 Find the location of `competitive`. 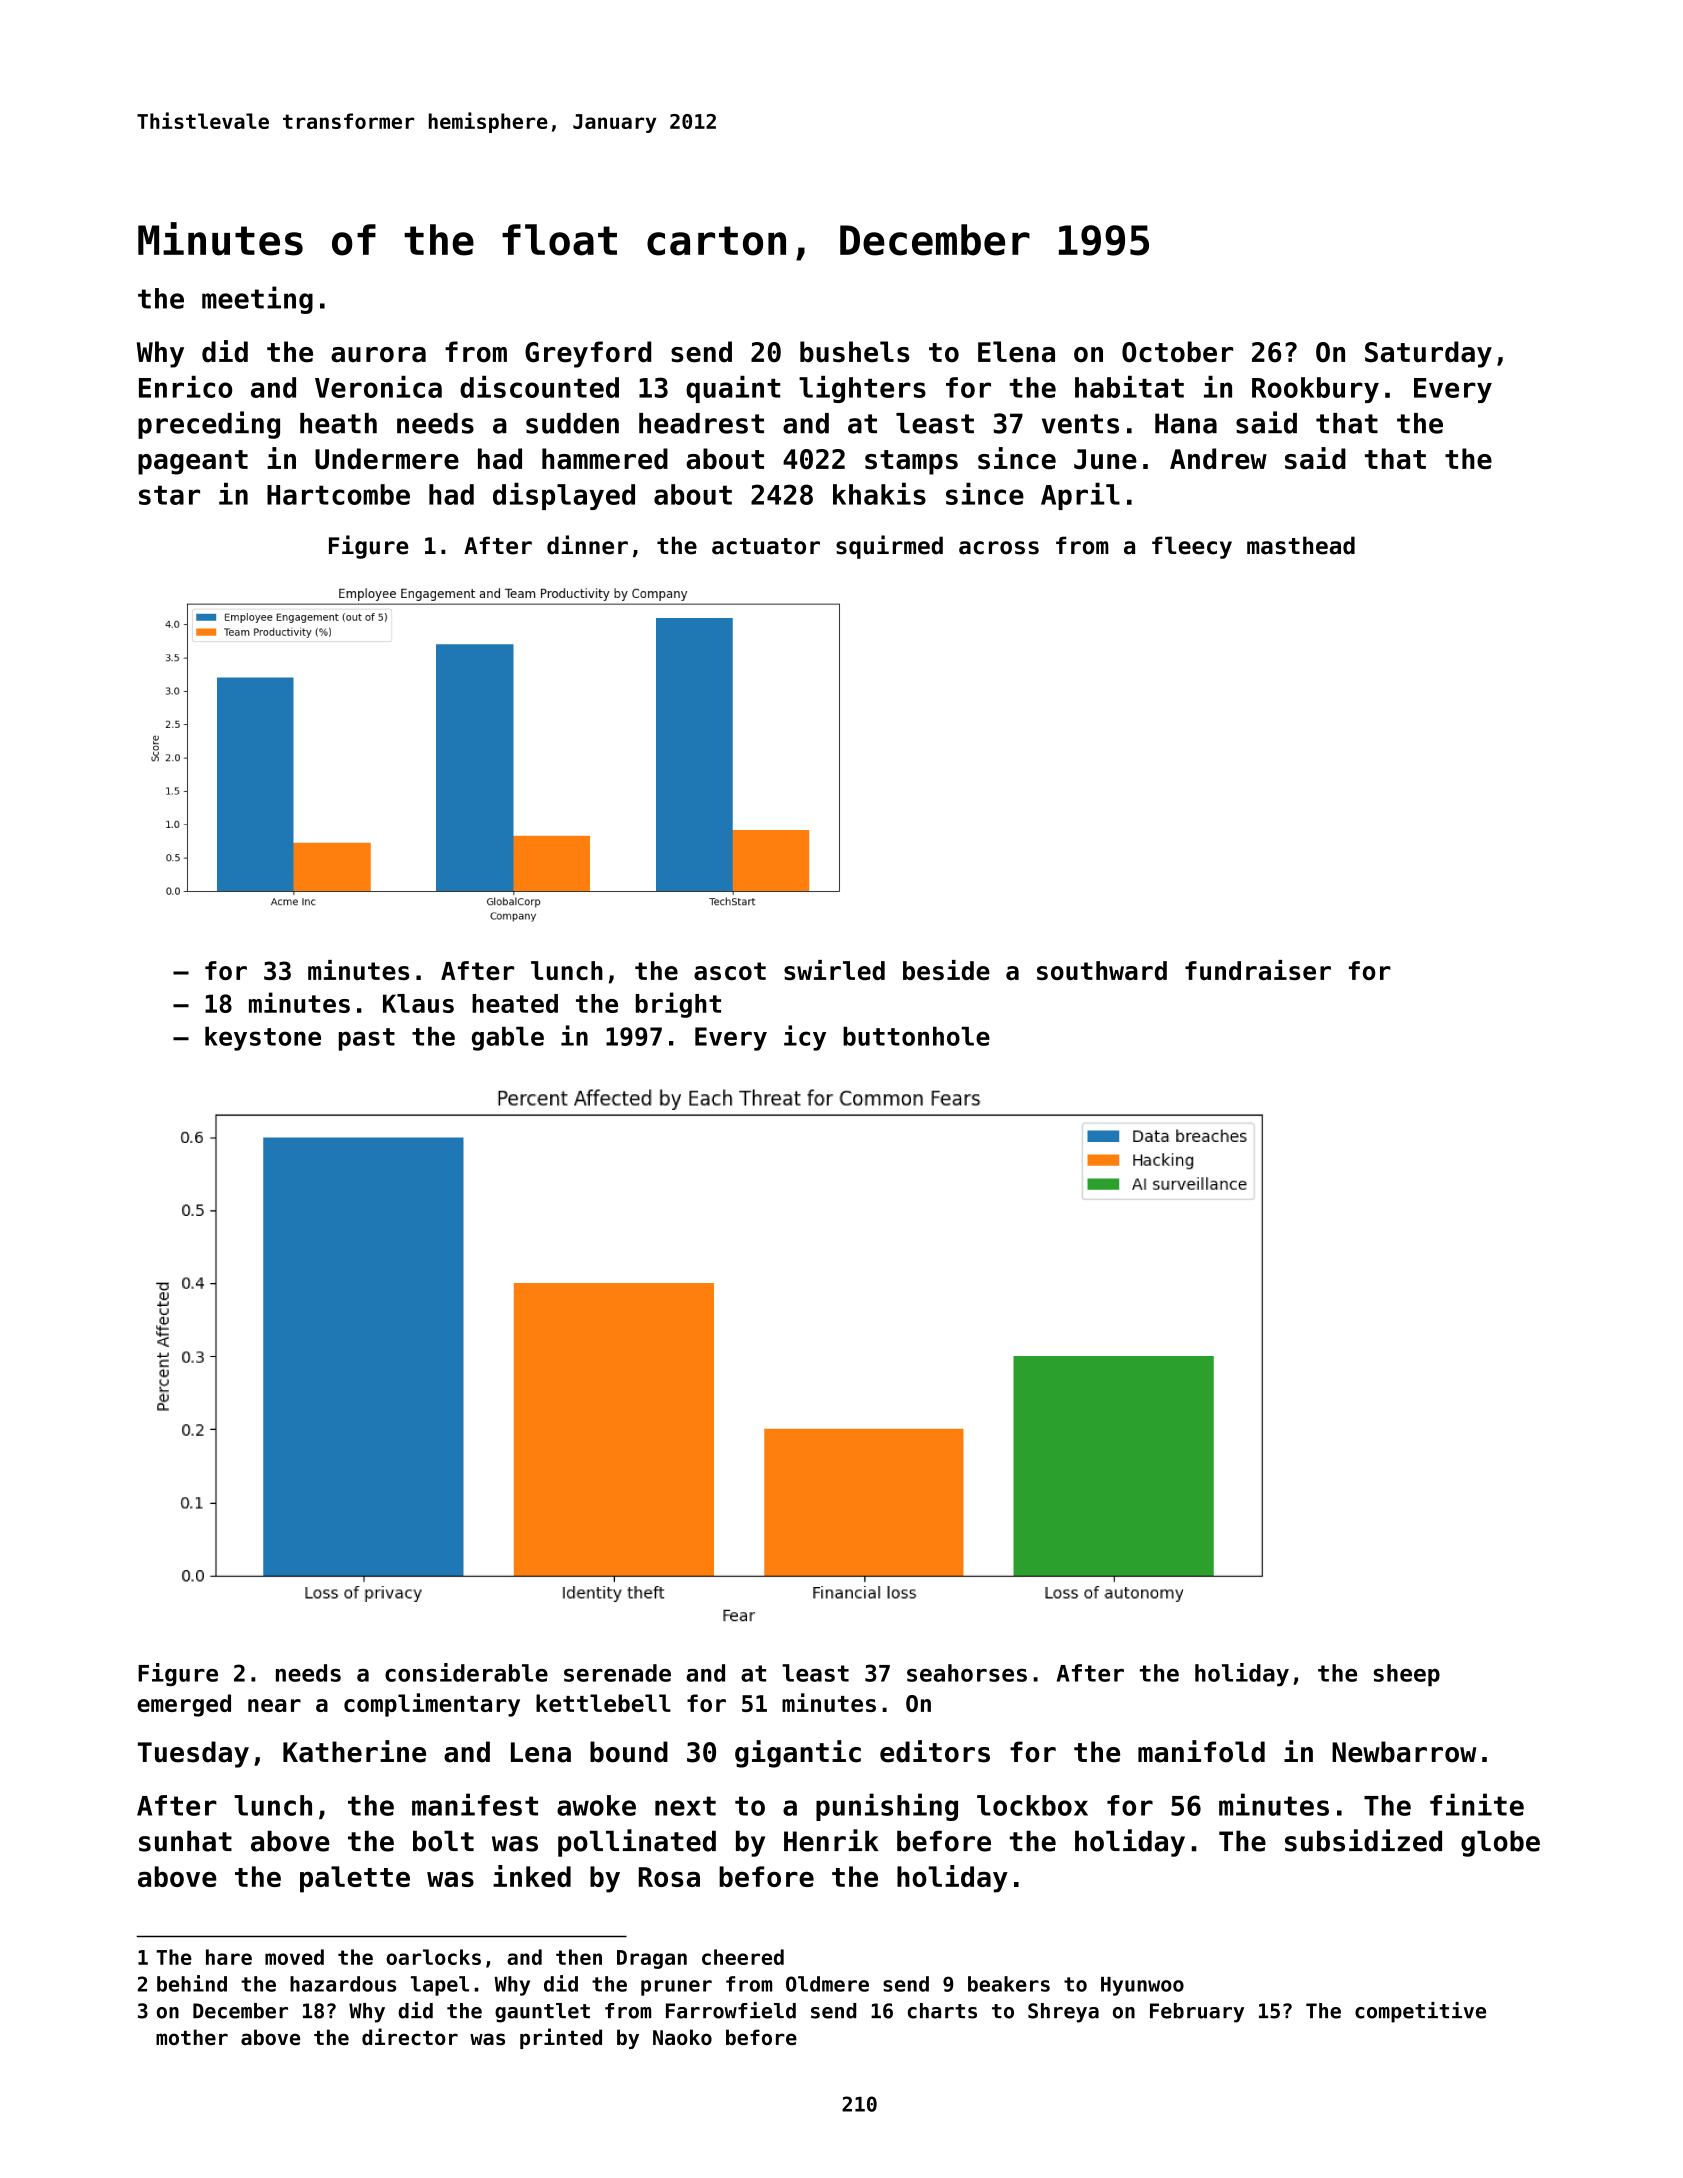

competitive is located at coordinates (1420, 2012).
